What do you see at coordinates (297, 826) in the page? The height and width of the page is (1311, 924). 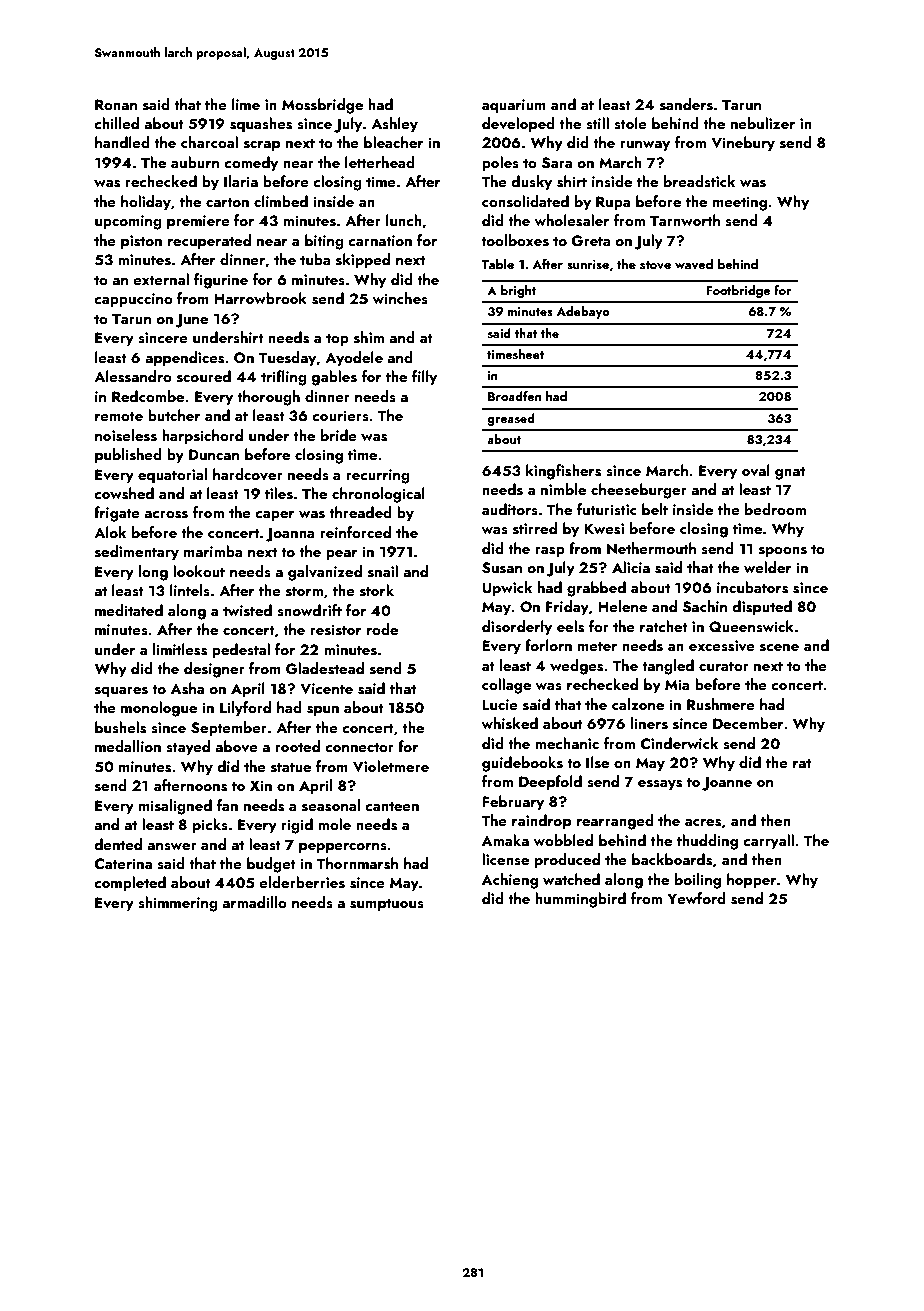 I see `rigid` at bounding box center [297, 826].
